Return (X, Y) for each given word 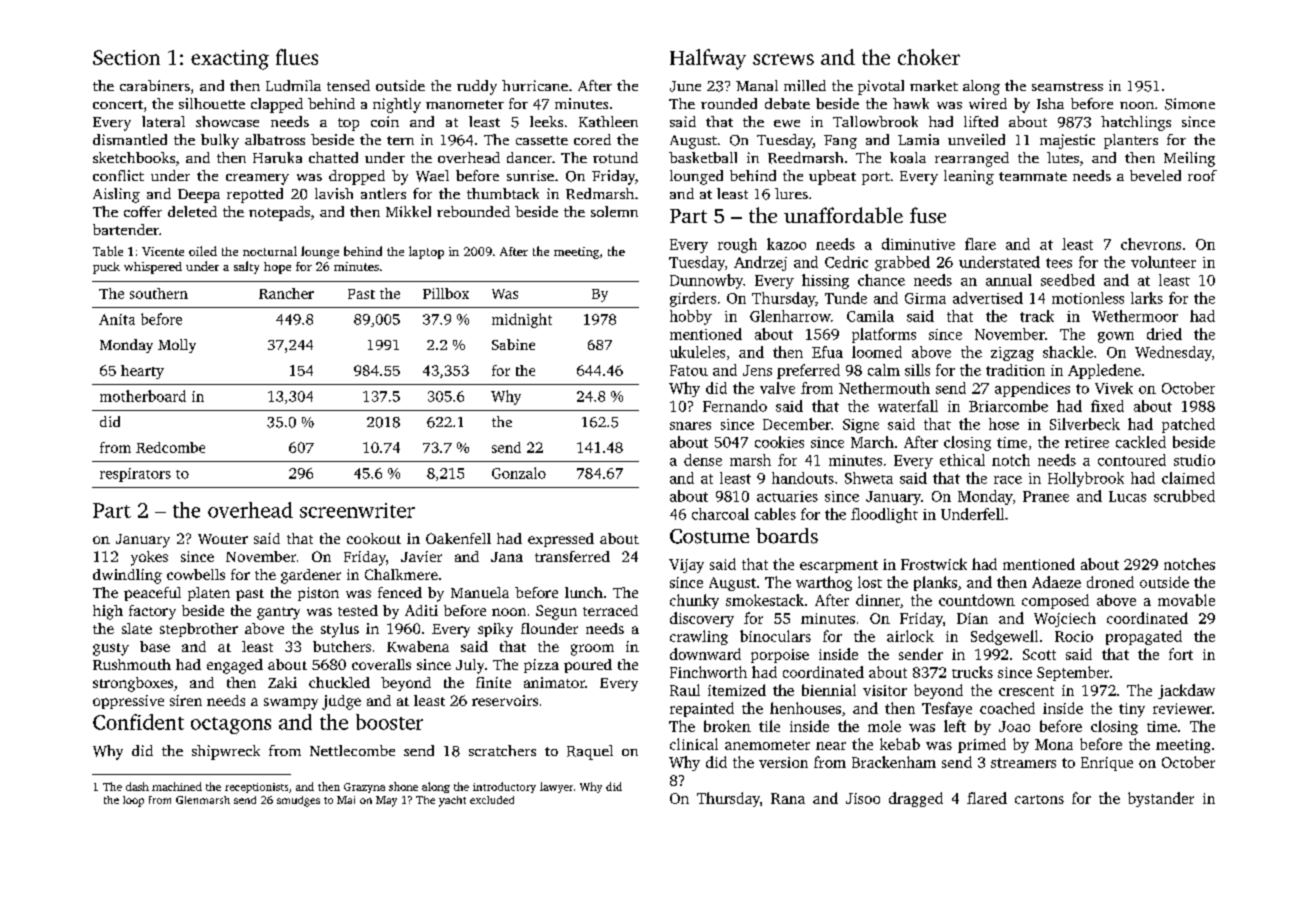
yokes (149, 558)
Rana (788, 798)
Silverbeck (1085, 424)
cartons (1039, 799)
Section (126, 57)
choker (929, 57)
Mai (346, 800)
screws (783, 59)
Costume (709, 536)
